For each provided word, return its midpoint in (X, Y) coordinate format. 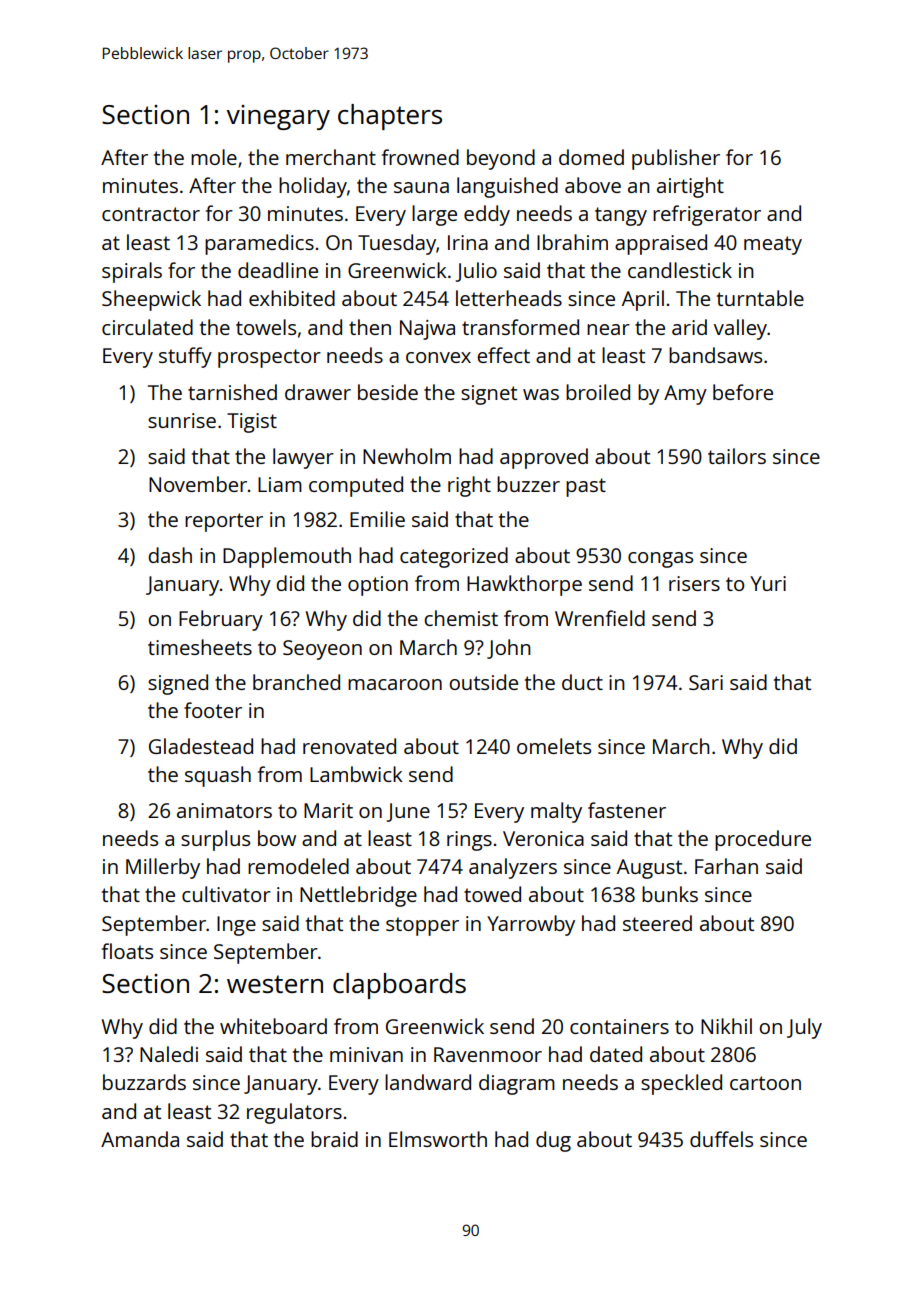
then (370, 327)
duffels (721, 1139)
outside (483, 682)
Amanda (140, 1139)
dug (553, 1141)
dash (170, 555)
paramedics (259, 244)
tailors (737, 456)
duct (582, 682)
